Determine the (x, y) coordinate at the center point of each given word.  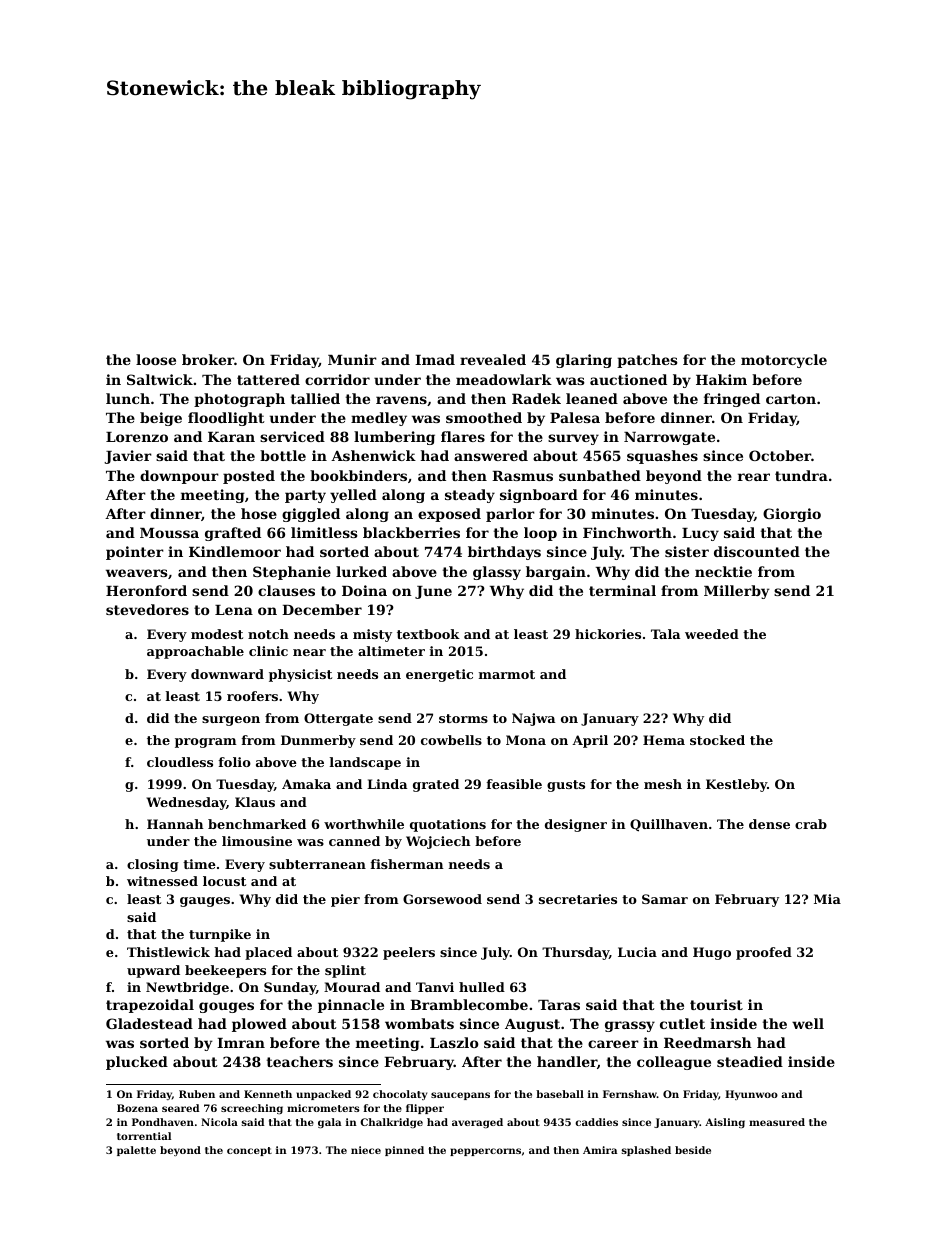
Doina (364, 590)
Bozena (137, 1108)
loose (156, 359)
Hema (664, 740)
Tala (665, 634)
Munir (352, 359)
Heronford (146, 590)
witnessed (162, 881)
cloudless (180, 762)
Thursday (575, 953)
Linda (387, 784)
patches (647, 361)
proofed (764, 953)
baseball (560, 1094)
